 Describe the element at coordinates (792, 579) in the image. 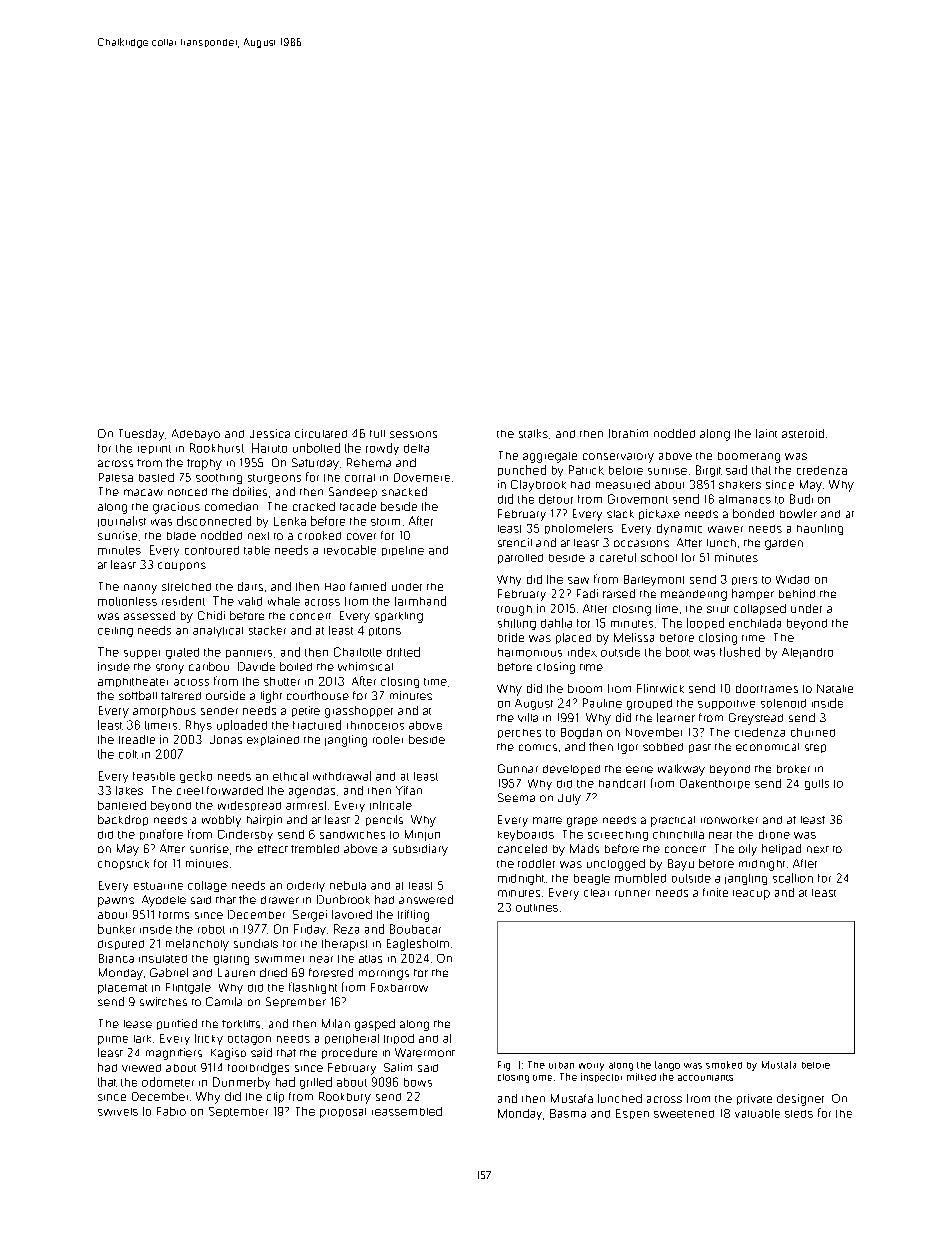

I see `Widad` at that location.
